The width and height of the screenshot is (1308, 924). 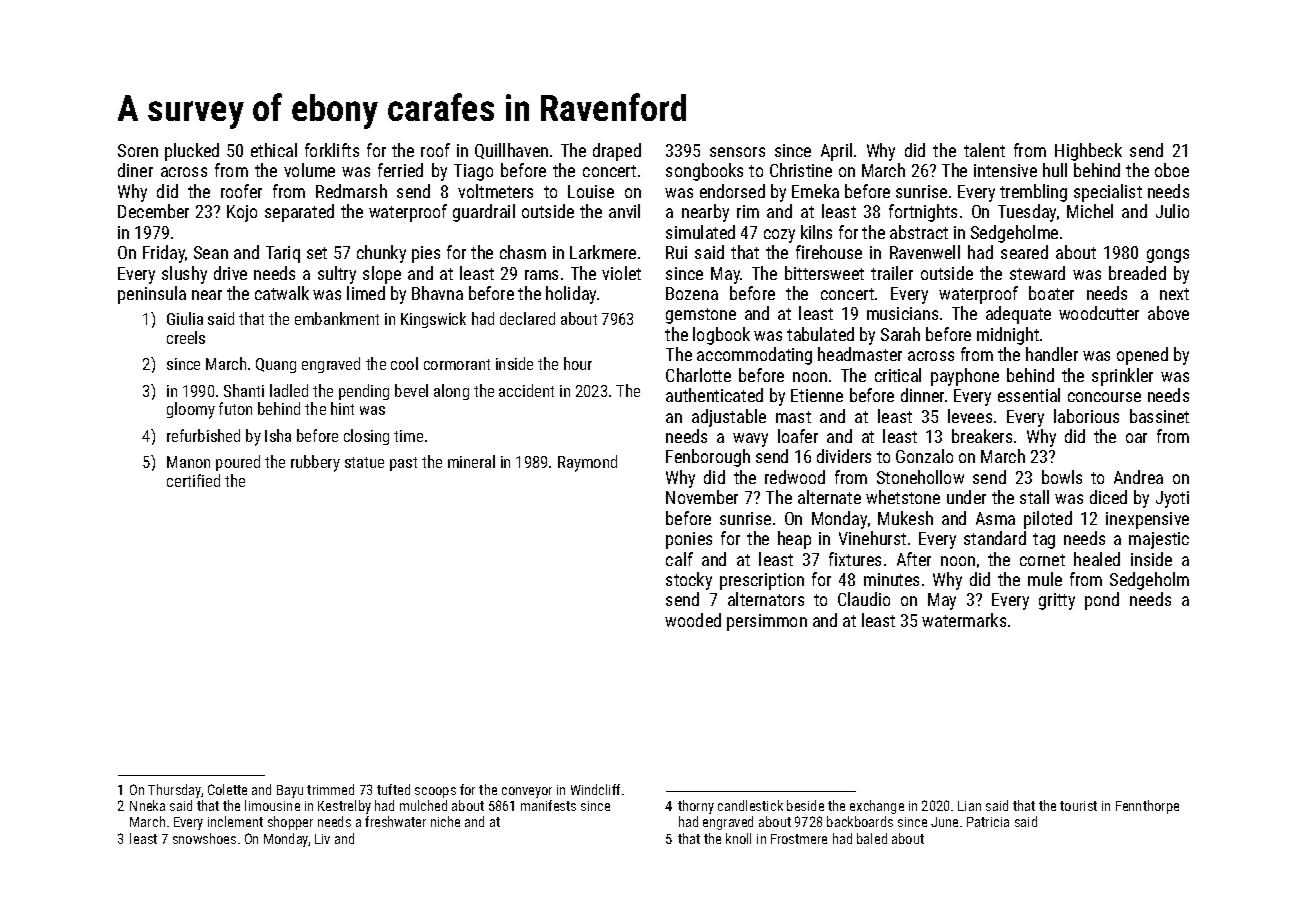 What do you see at coordinates (278, 435) in the screenshot?
I see `Isha` at bounding box center [278, 435].
